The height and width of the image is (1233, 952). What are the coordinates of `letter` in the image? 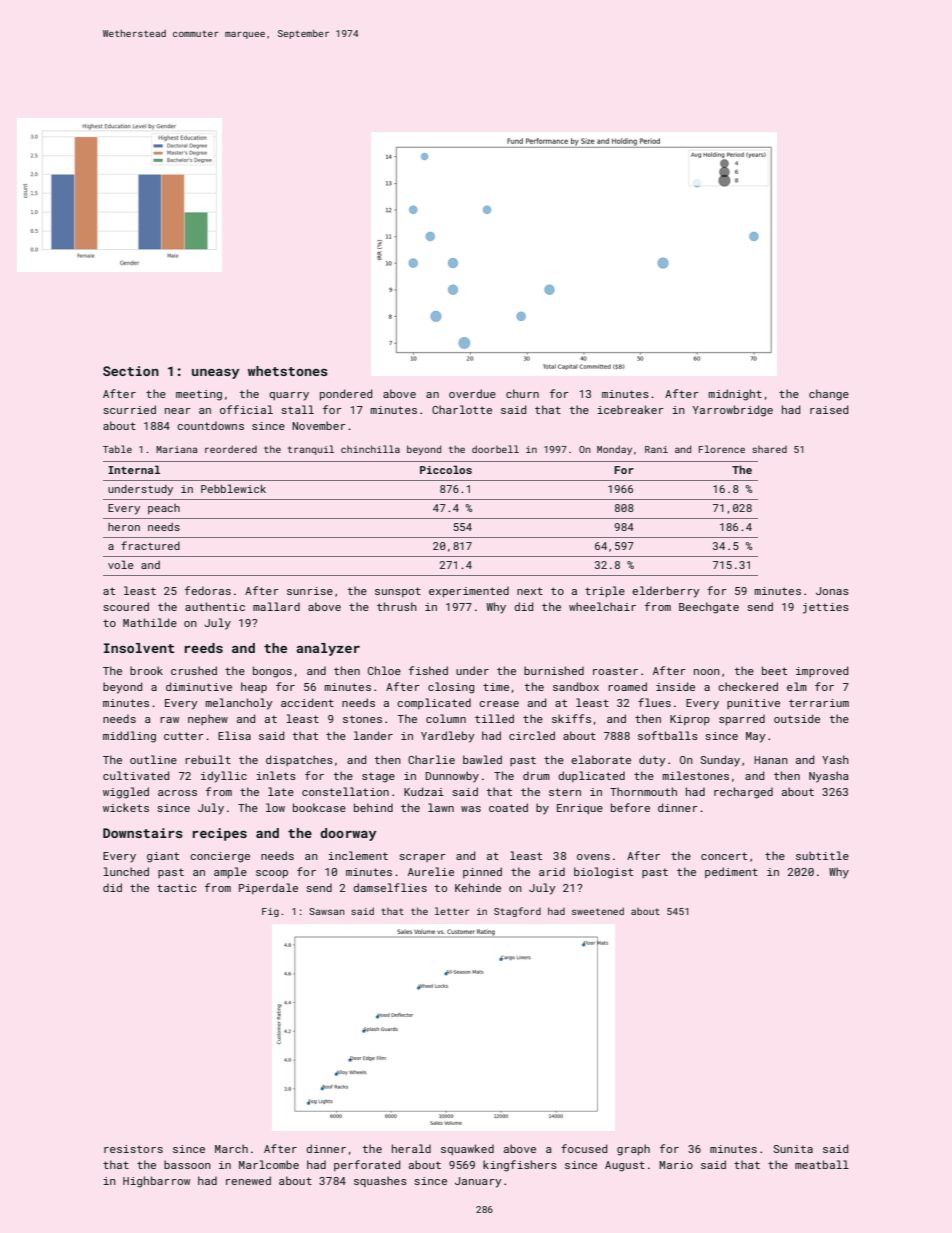 It's located at (452, 911).
